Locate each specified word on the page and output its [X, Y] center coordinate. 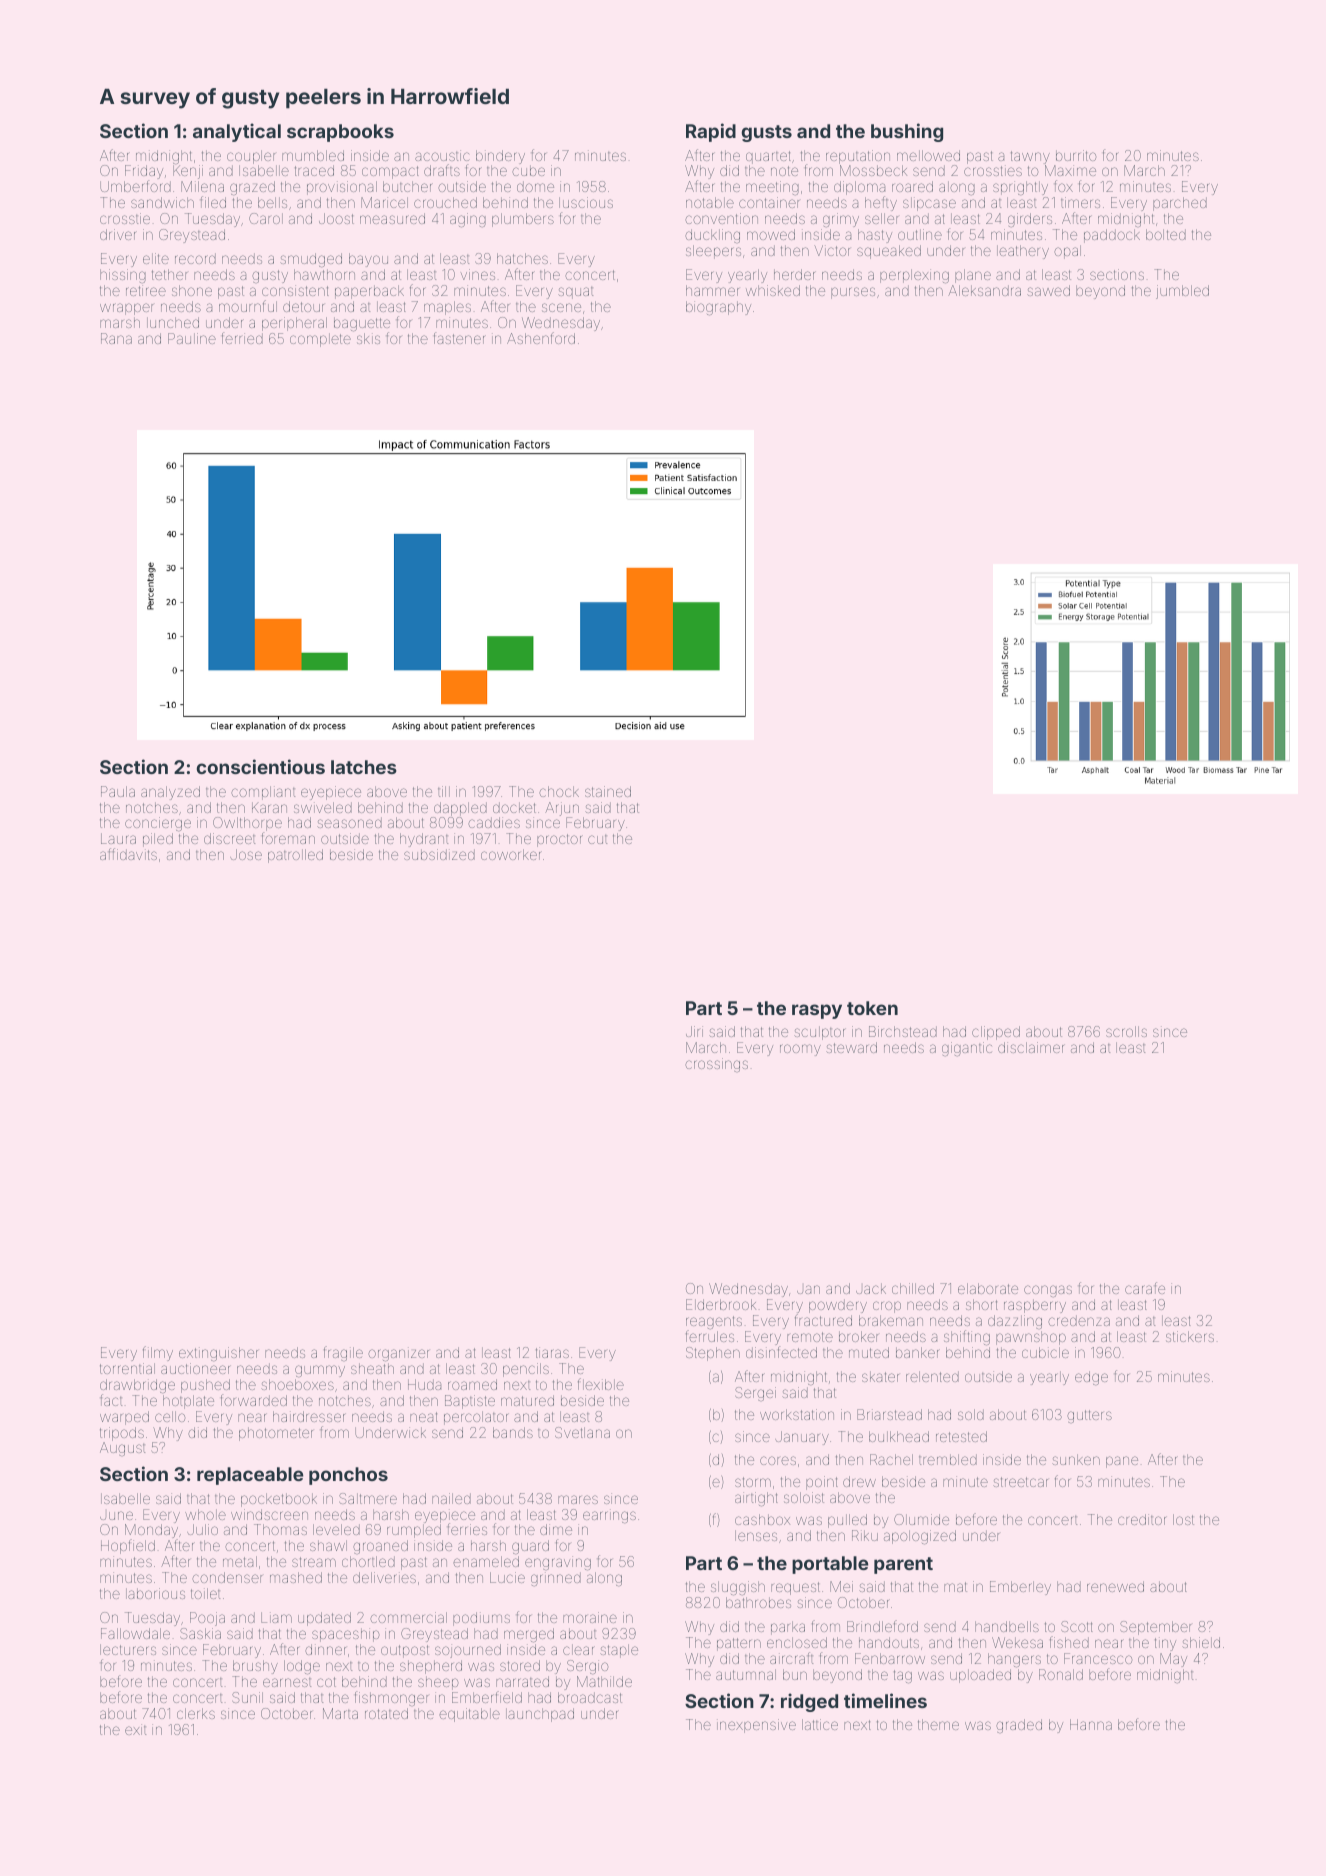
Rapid [711, 132]
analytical [237, 132]
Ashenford [541, 338]
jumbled [1182, 292]
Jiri [694, 1031]
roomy [800, 1050]
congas [1048, 1291]
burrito [1076, 155]
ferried [242, 338]
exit [135, 1729]
